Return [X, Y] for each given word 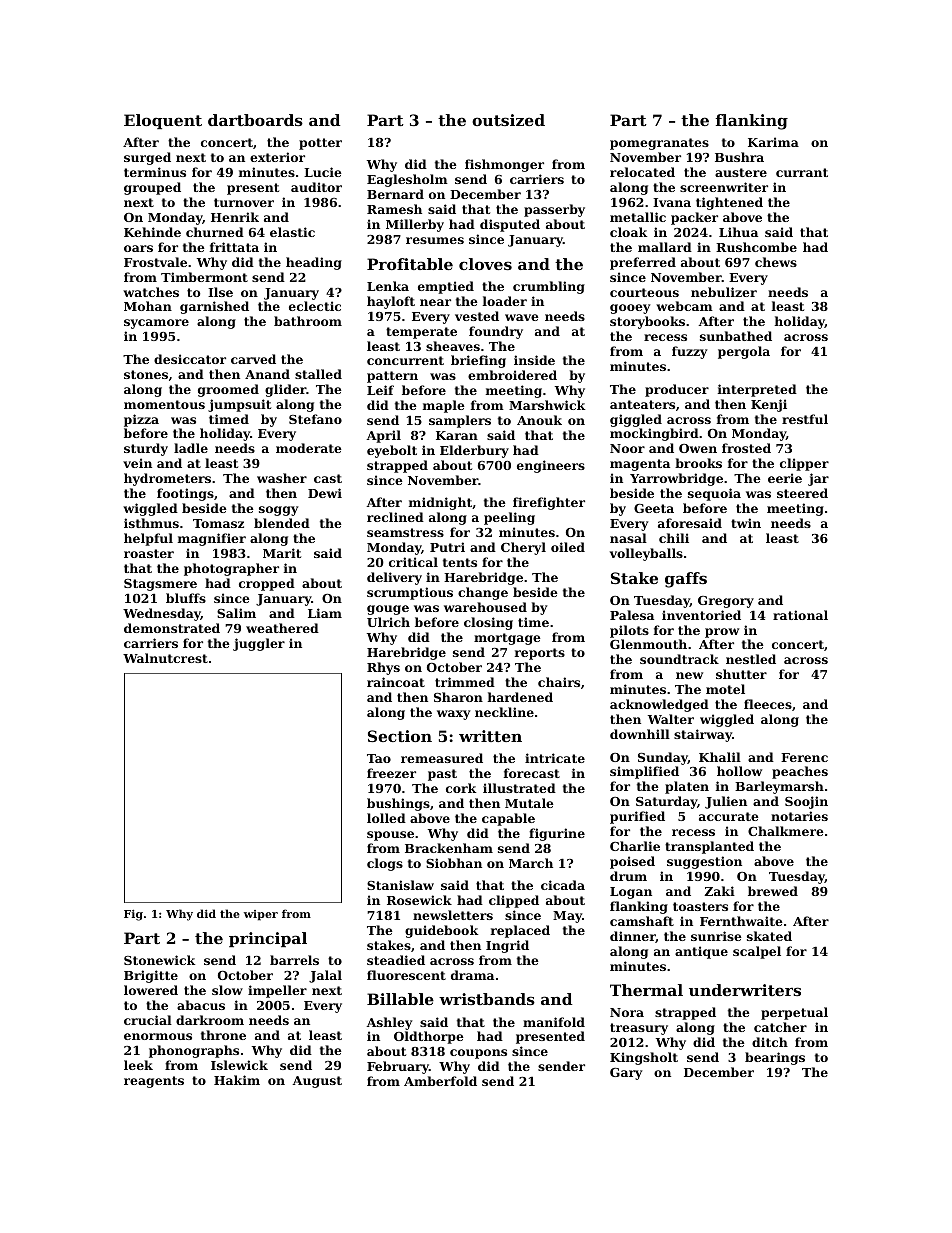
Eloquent [163, 121]
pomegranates [659, 144]
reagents [154, 1082]
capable [508, 819]
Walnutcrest [165, 658]
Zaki [719, 891]
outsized [508, 120]
